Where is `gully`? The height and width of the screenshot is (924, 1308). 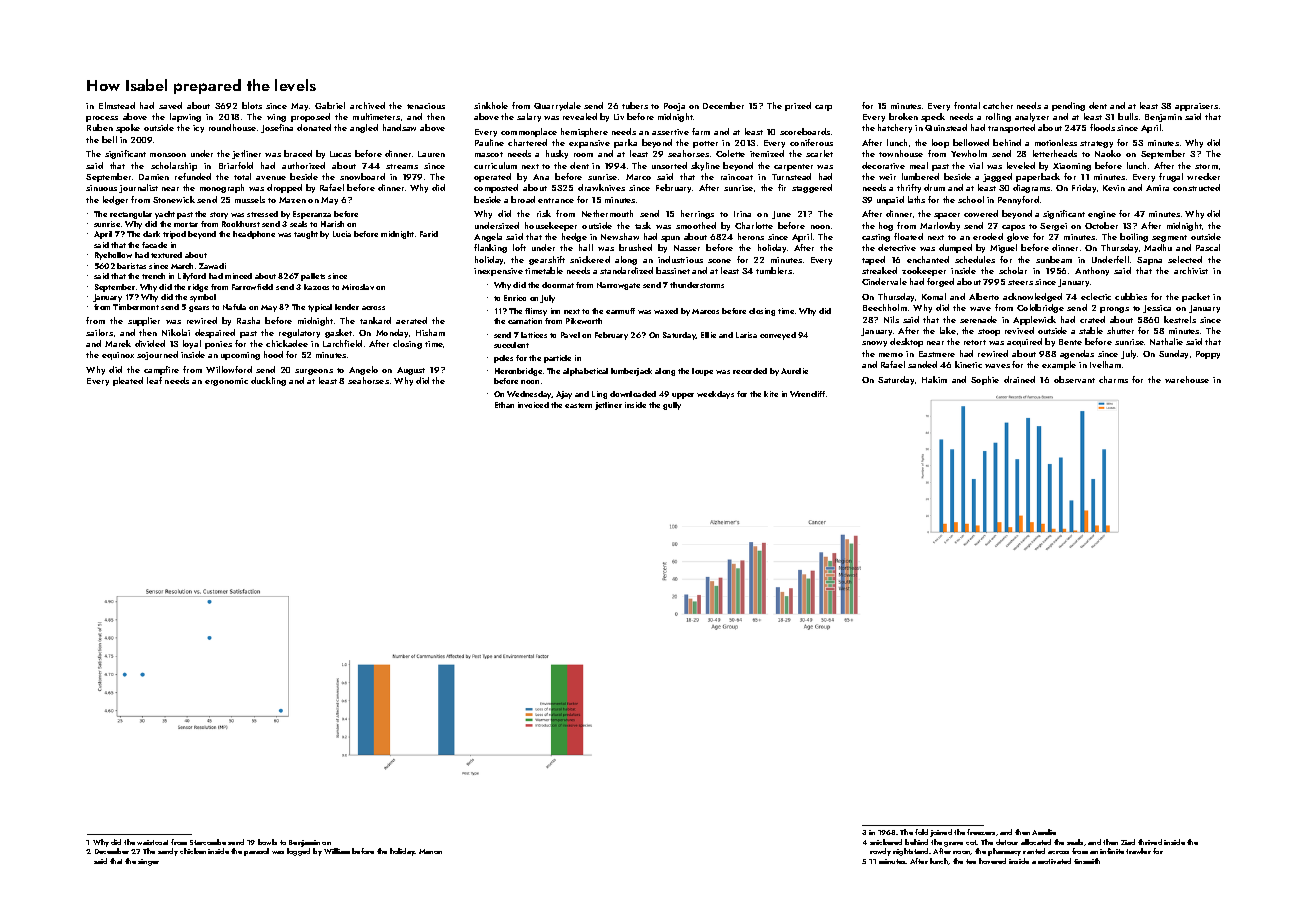
gully is located at coordinates (672, 406).
